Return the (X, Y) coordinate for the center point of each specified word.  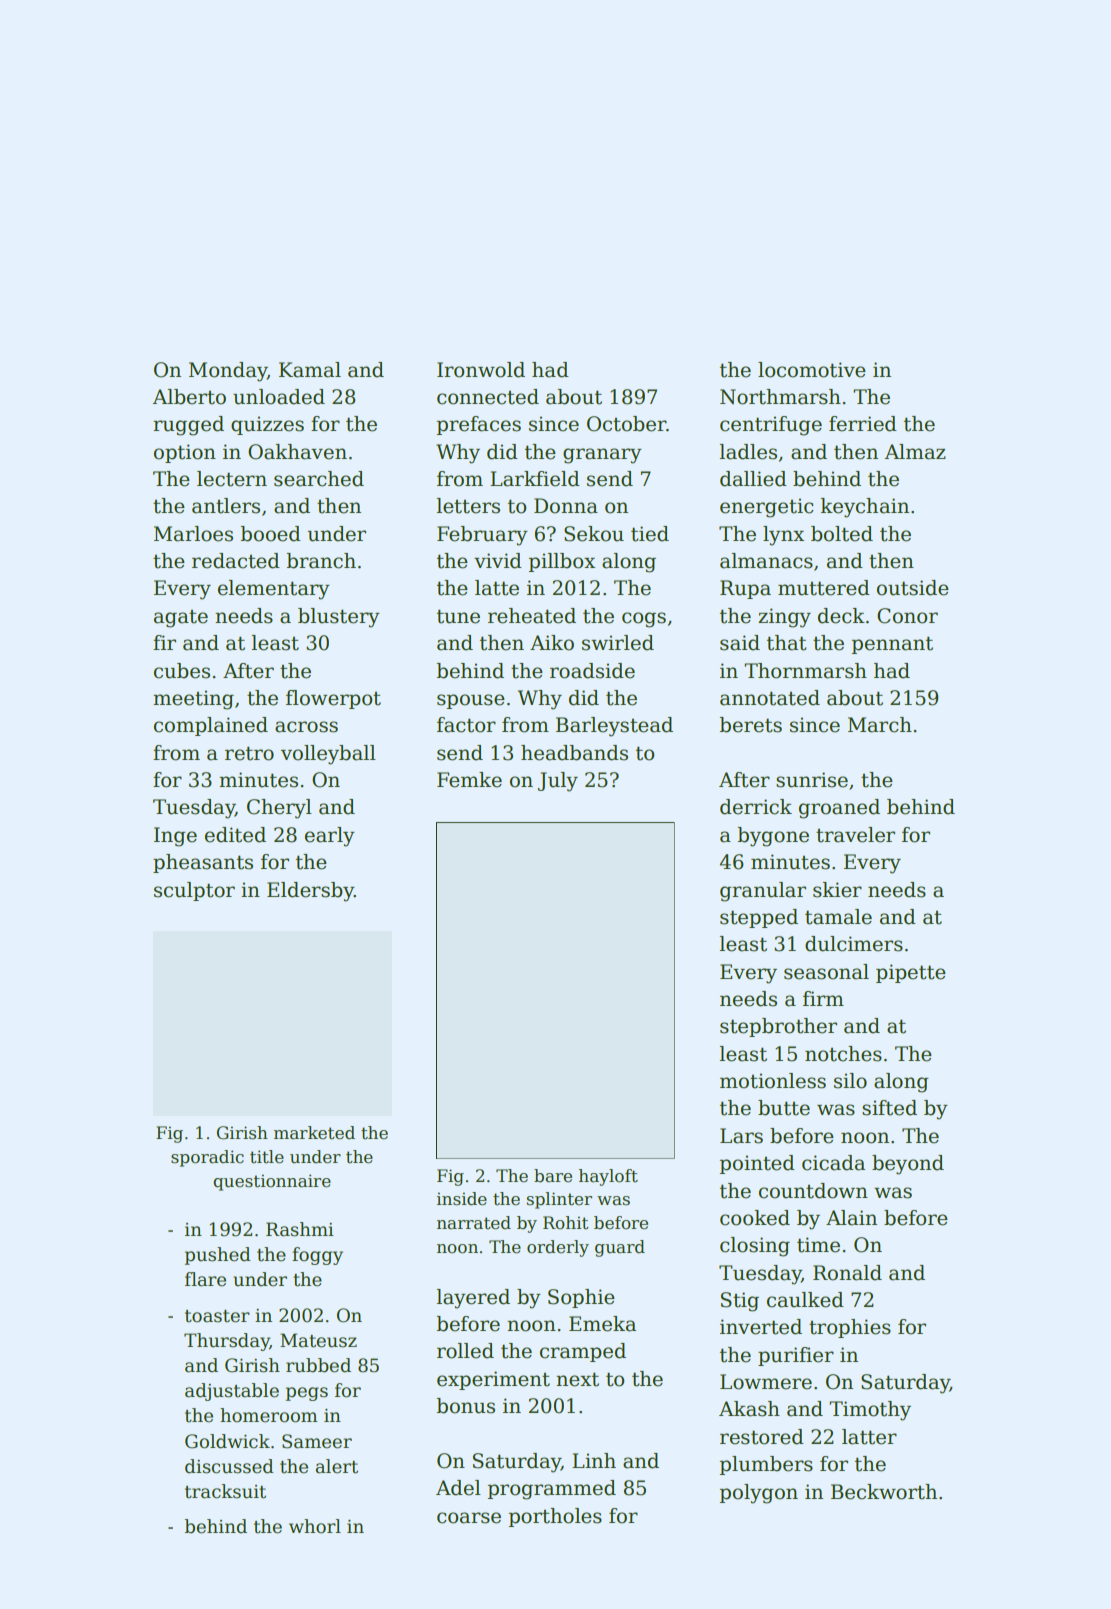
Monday (228, 372)
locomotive (812, 370)
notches (843, 1054)
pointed (757, 1164)
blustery (339, 618)
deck (841, 616)
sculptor (194, 891)
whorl (315, 1526)
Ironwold (481, 370)
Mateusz (318, 1340)
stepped (759, 918)
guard (620, 1248)
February (482, 536)
